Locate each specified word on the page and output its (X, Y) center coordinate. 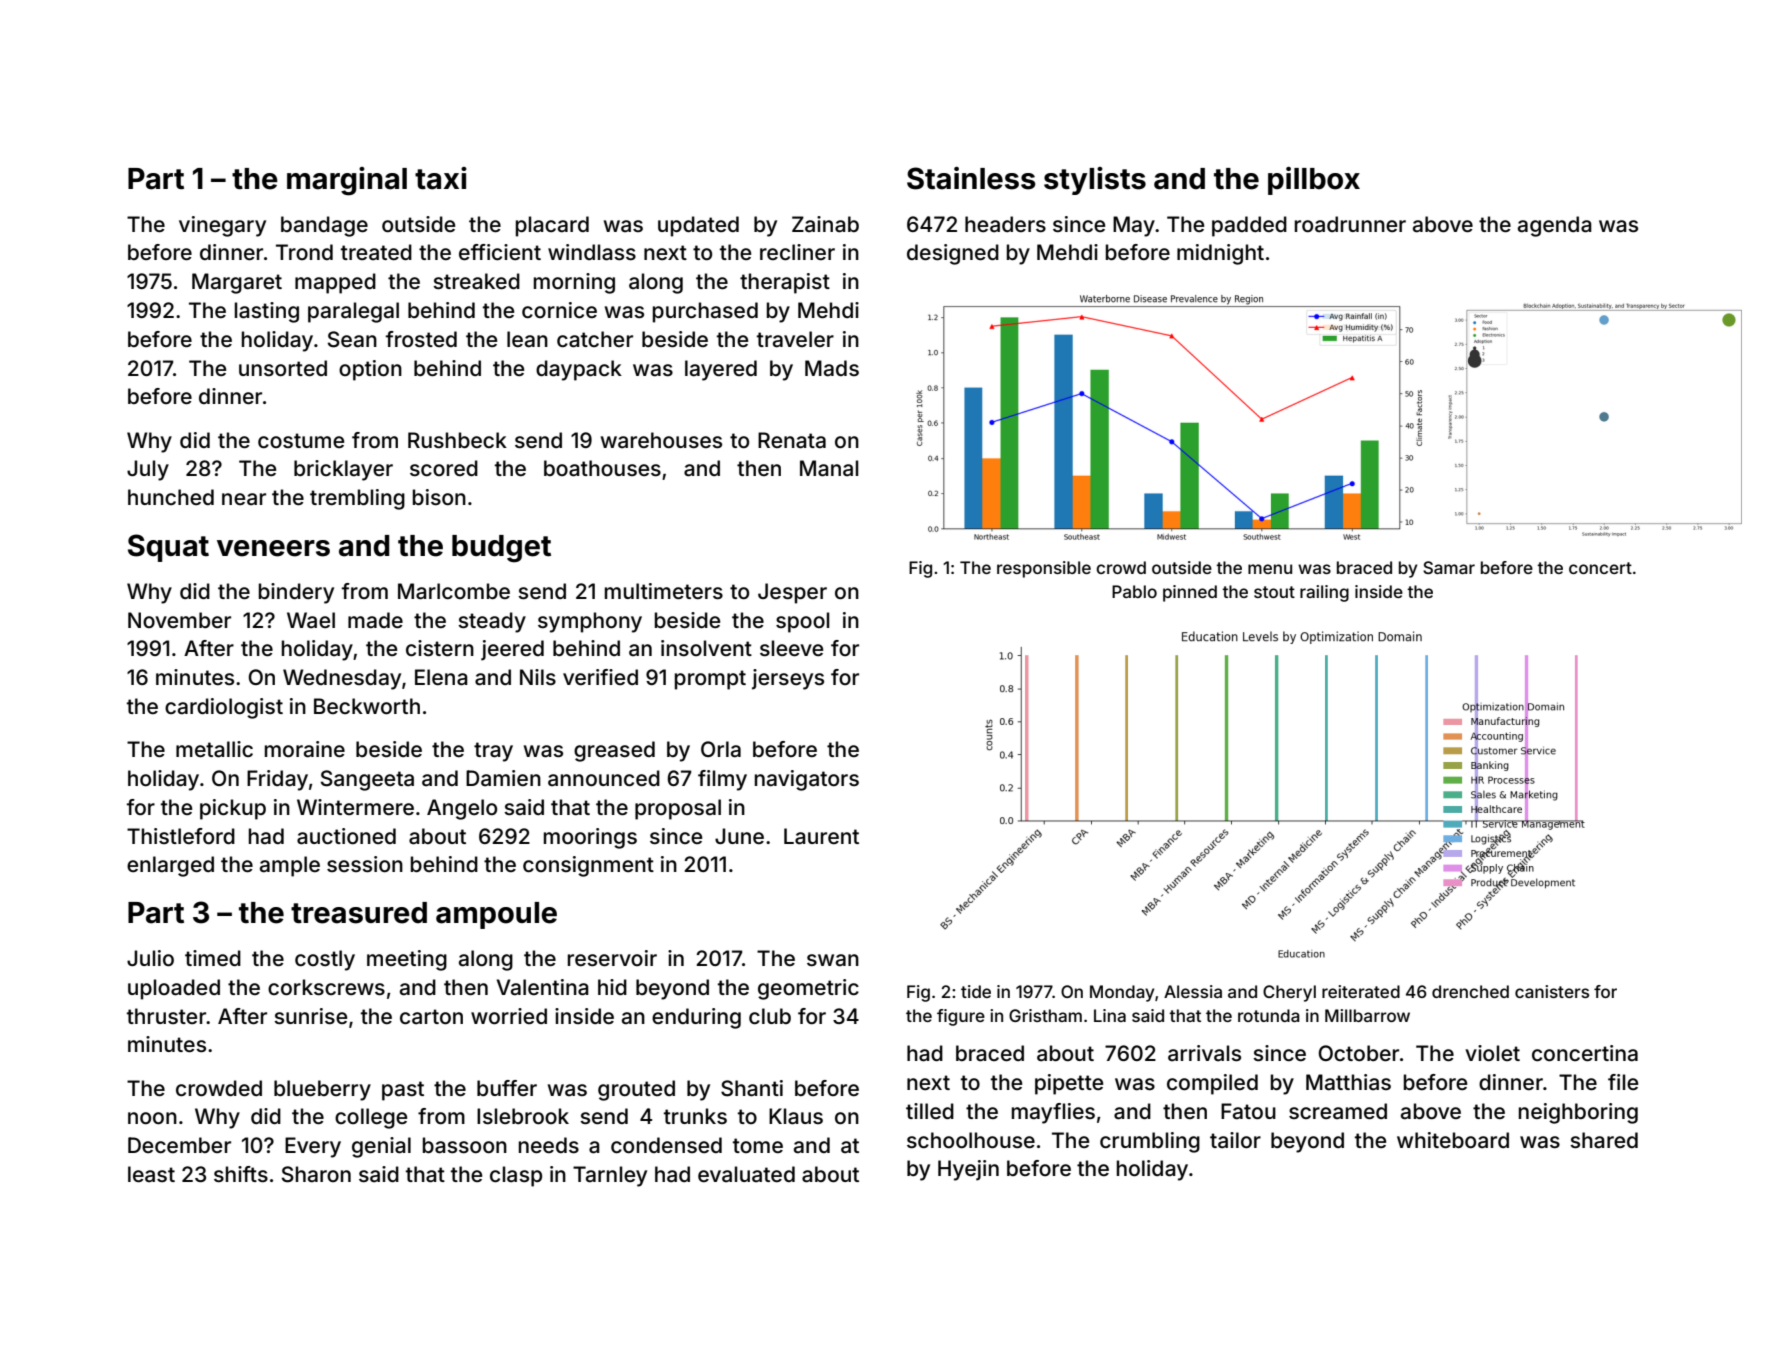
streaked (476, 281)
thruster (167, 1016)
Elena (441, 677)
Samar (1449, 567)
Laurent (821, 836)
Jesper (792, 593)
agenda (1555, 226)
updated (698, 226)
